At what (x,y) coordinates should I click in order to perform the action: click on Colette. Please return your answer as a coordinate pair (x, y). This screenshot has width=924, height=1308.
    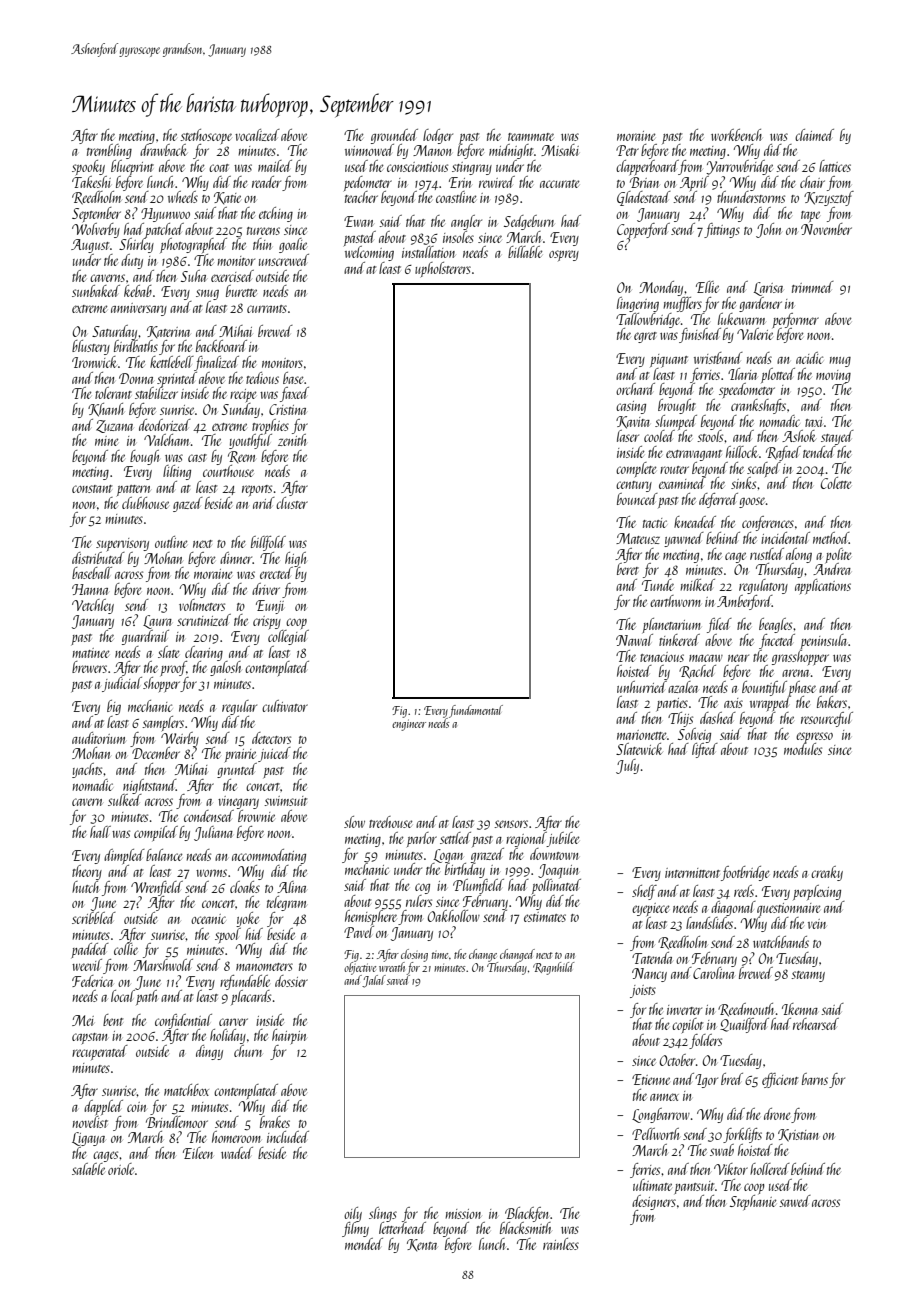
    Looking at the image, I should click on (836, 483).
